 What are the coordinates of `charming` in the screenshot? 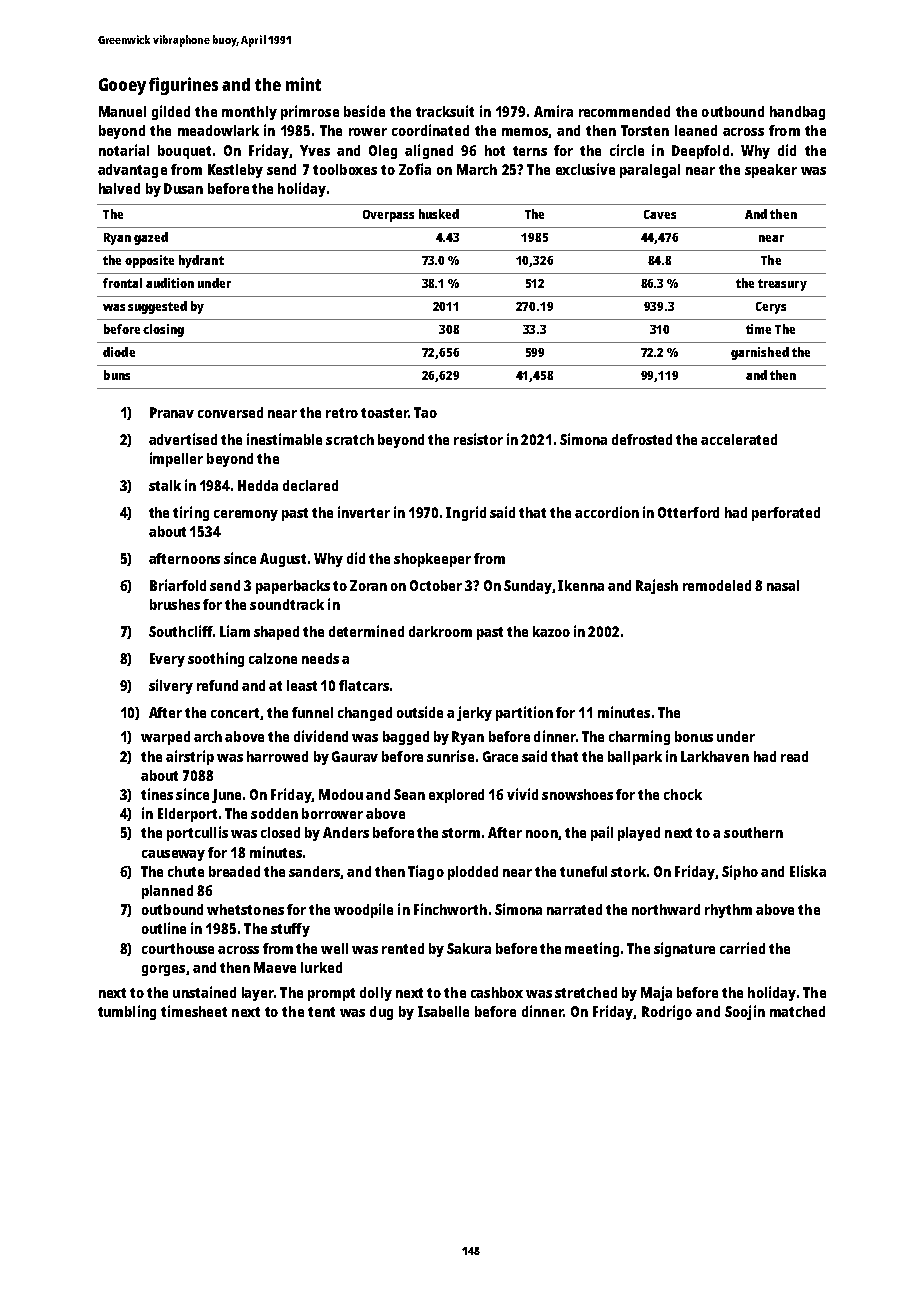 It's located at (639, 737).
